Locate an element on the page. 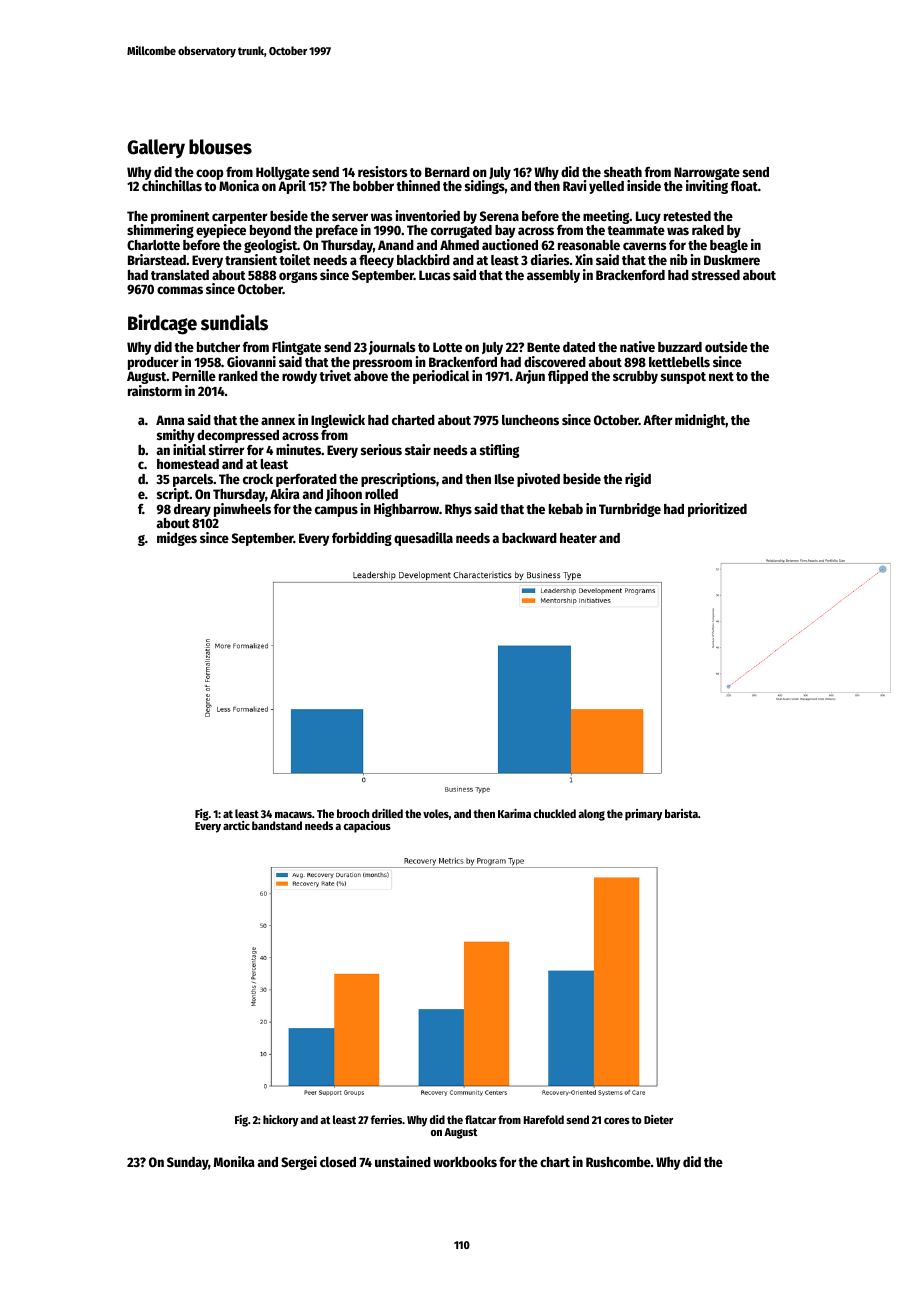 The height and width of the page is (1316, 908). Narrowgate is located at coordinates (707, 174).
